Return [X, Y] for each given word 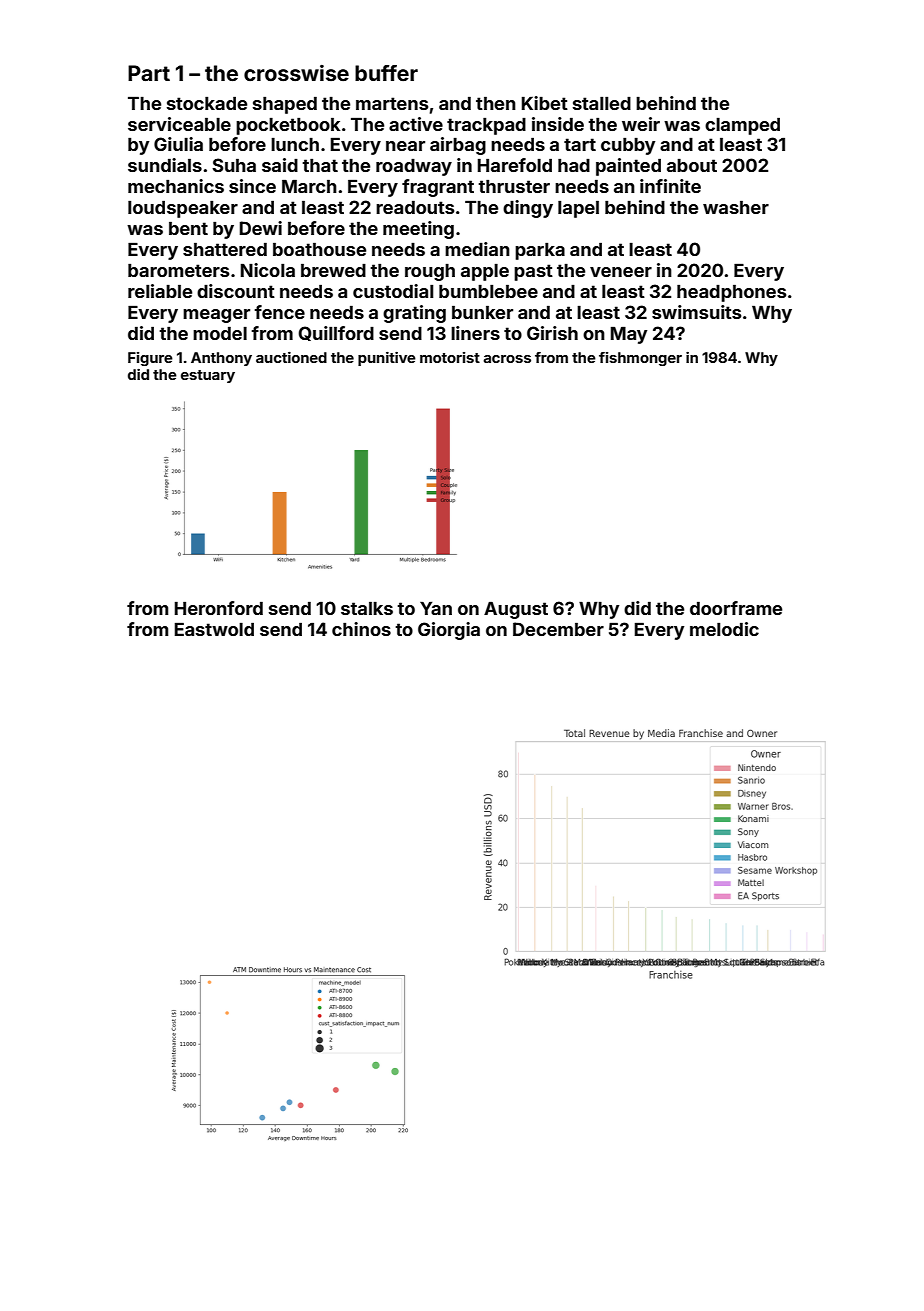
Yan [436, 608]
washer [736, 207]
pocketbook [288, 126]
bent [188, 228]
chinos [361, 629]
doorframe [736, 608]
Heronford [219, 608]
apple [485, 272]
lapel [578, 209]
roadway [414, 167]
